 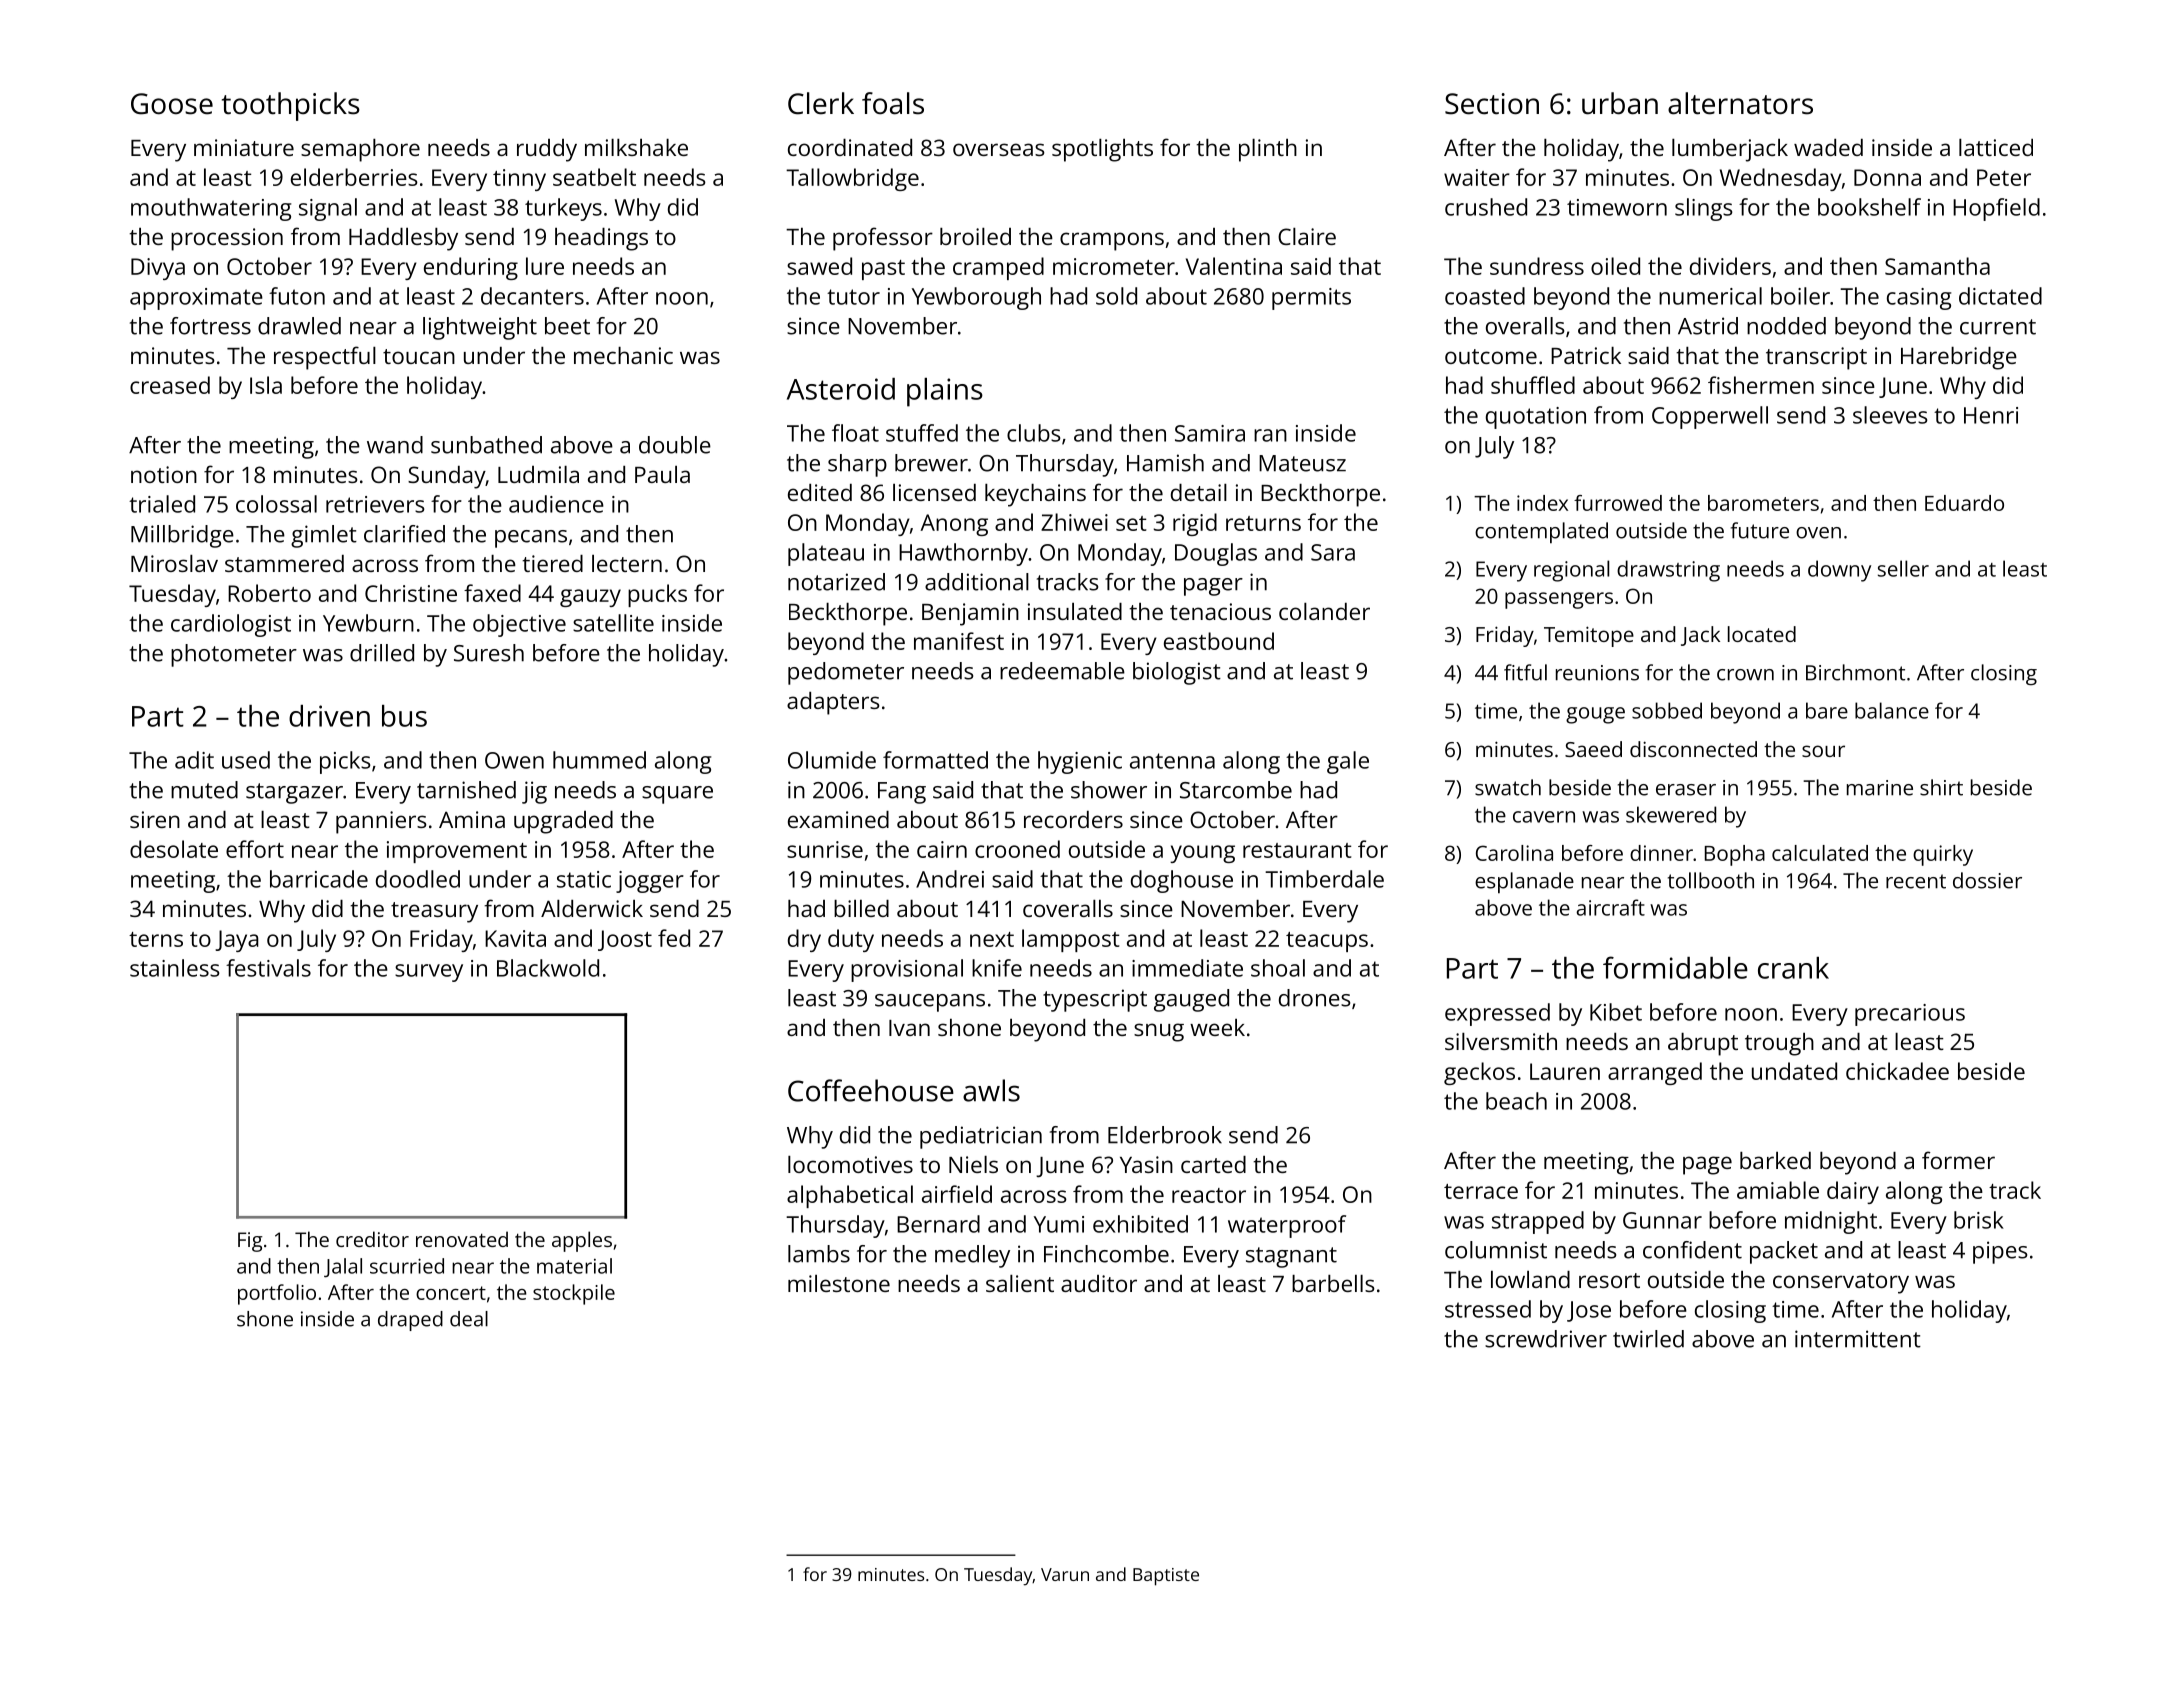 I want to click on crampons, so click(x=1112, y=241).
